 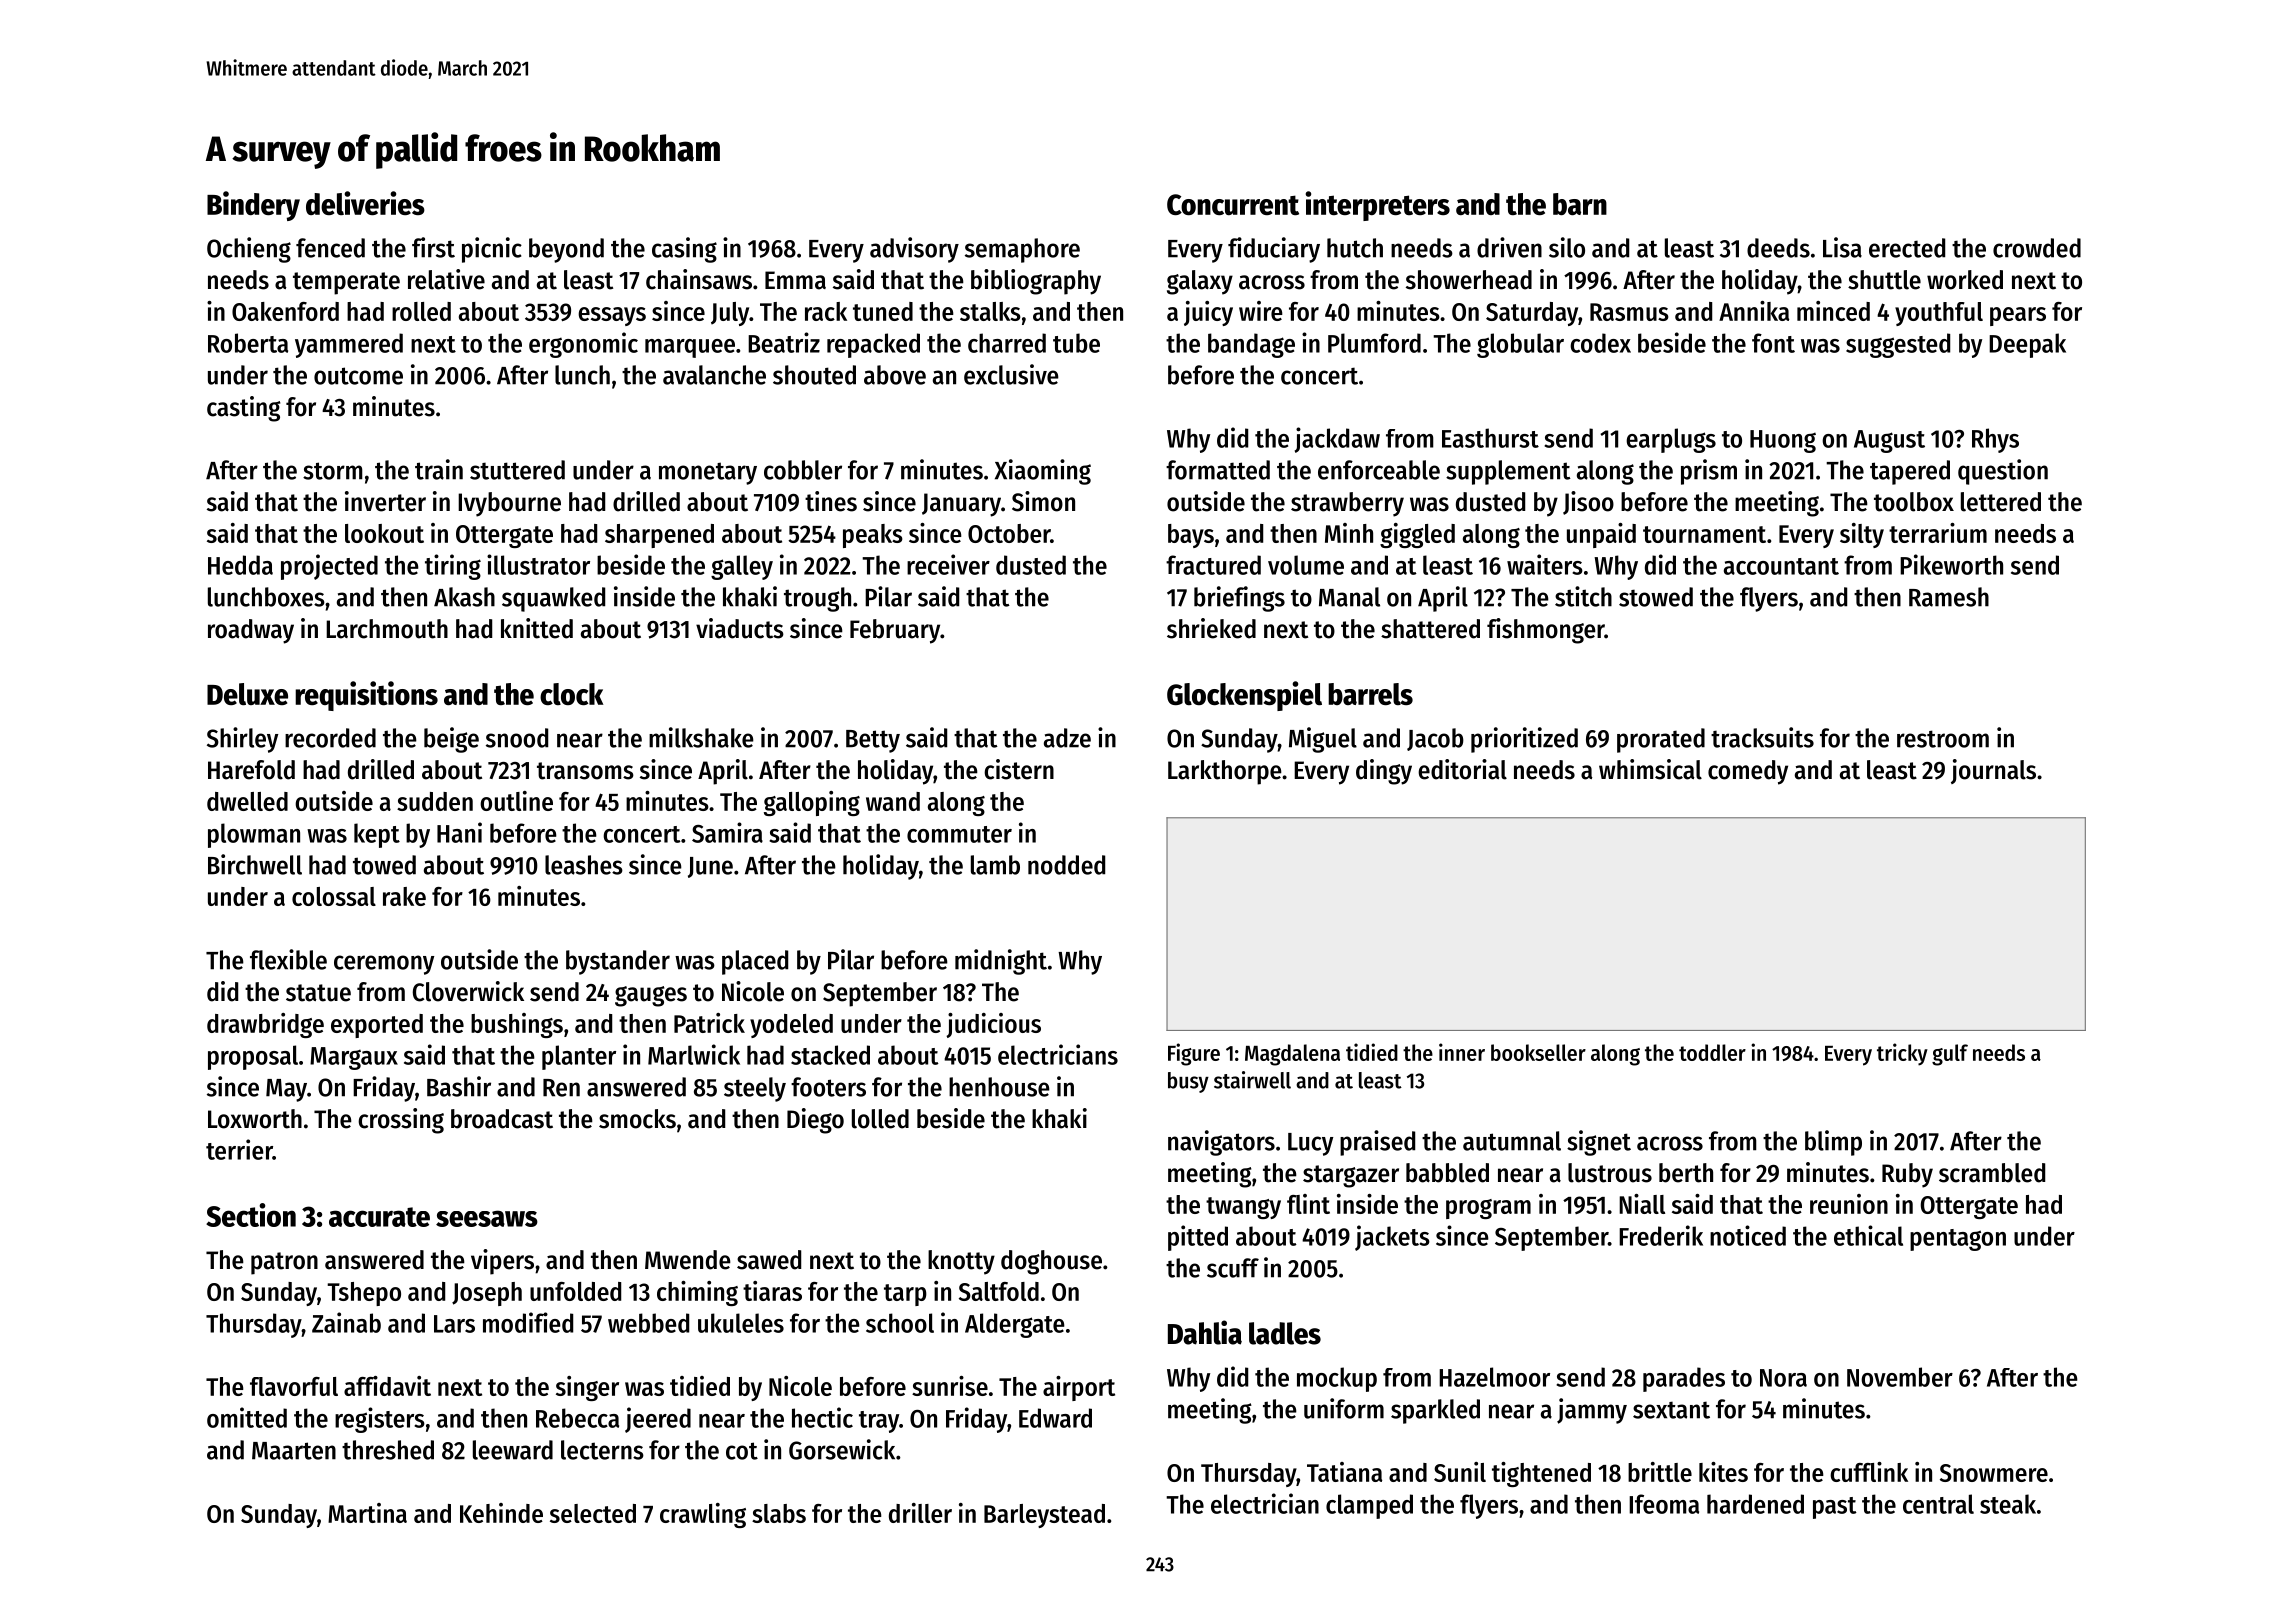 What do you see at coordinates (253, 206) in the page?
I see `Bindery` at bounding box center [253, 206].
